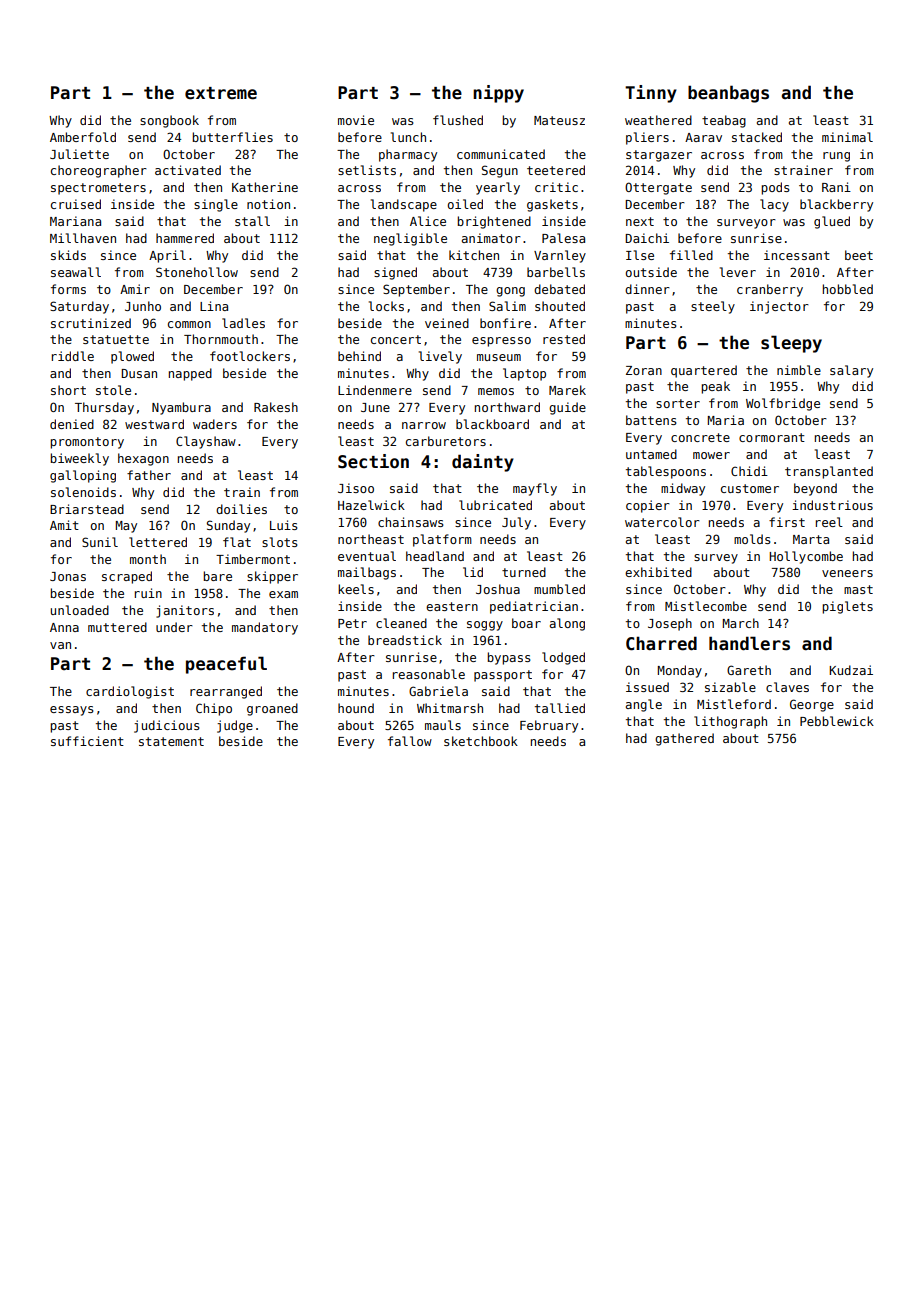 The image size is (924, 1308). Describe the element at coordinates (498, 94) in the image. I see `nippy` at that location.
